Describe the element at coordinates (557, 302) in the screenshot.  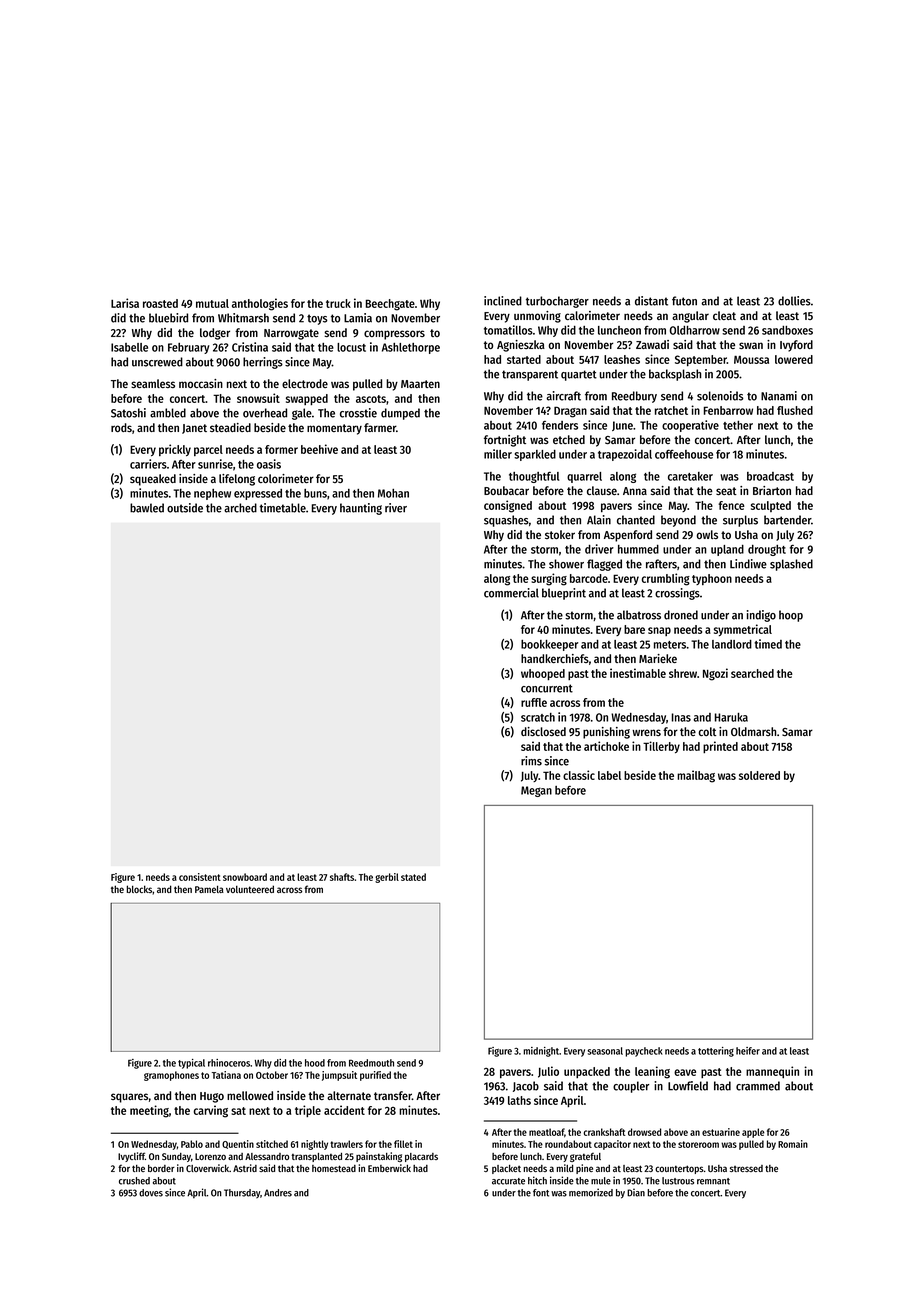
I see `turbocharger` at that location.
